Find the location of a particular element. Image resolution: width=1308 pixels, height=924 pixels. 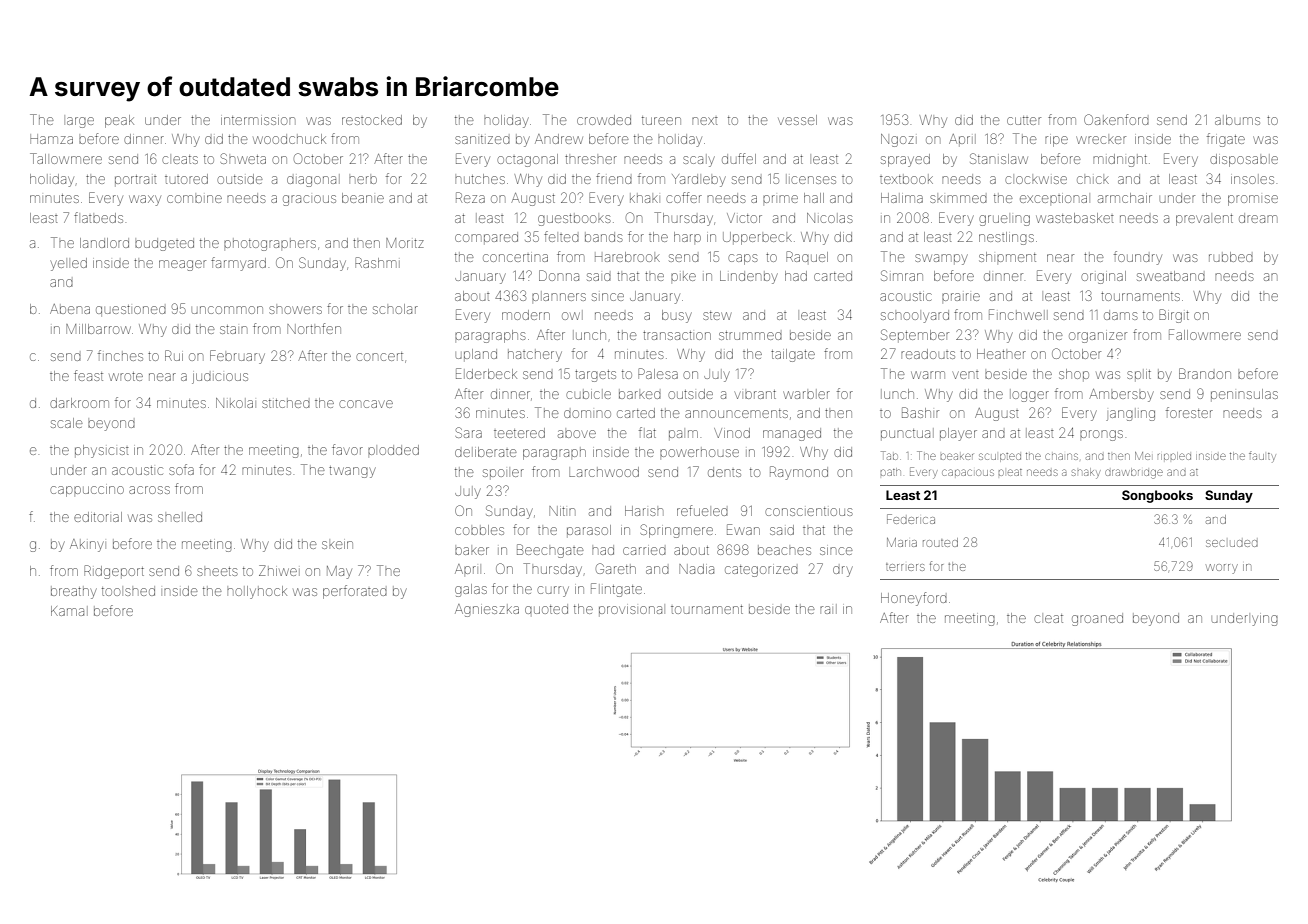

Agnieszka is located at coordinates (487, 610).
